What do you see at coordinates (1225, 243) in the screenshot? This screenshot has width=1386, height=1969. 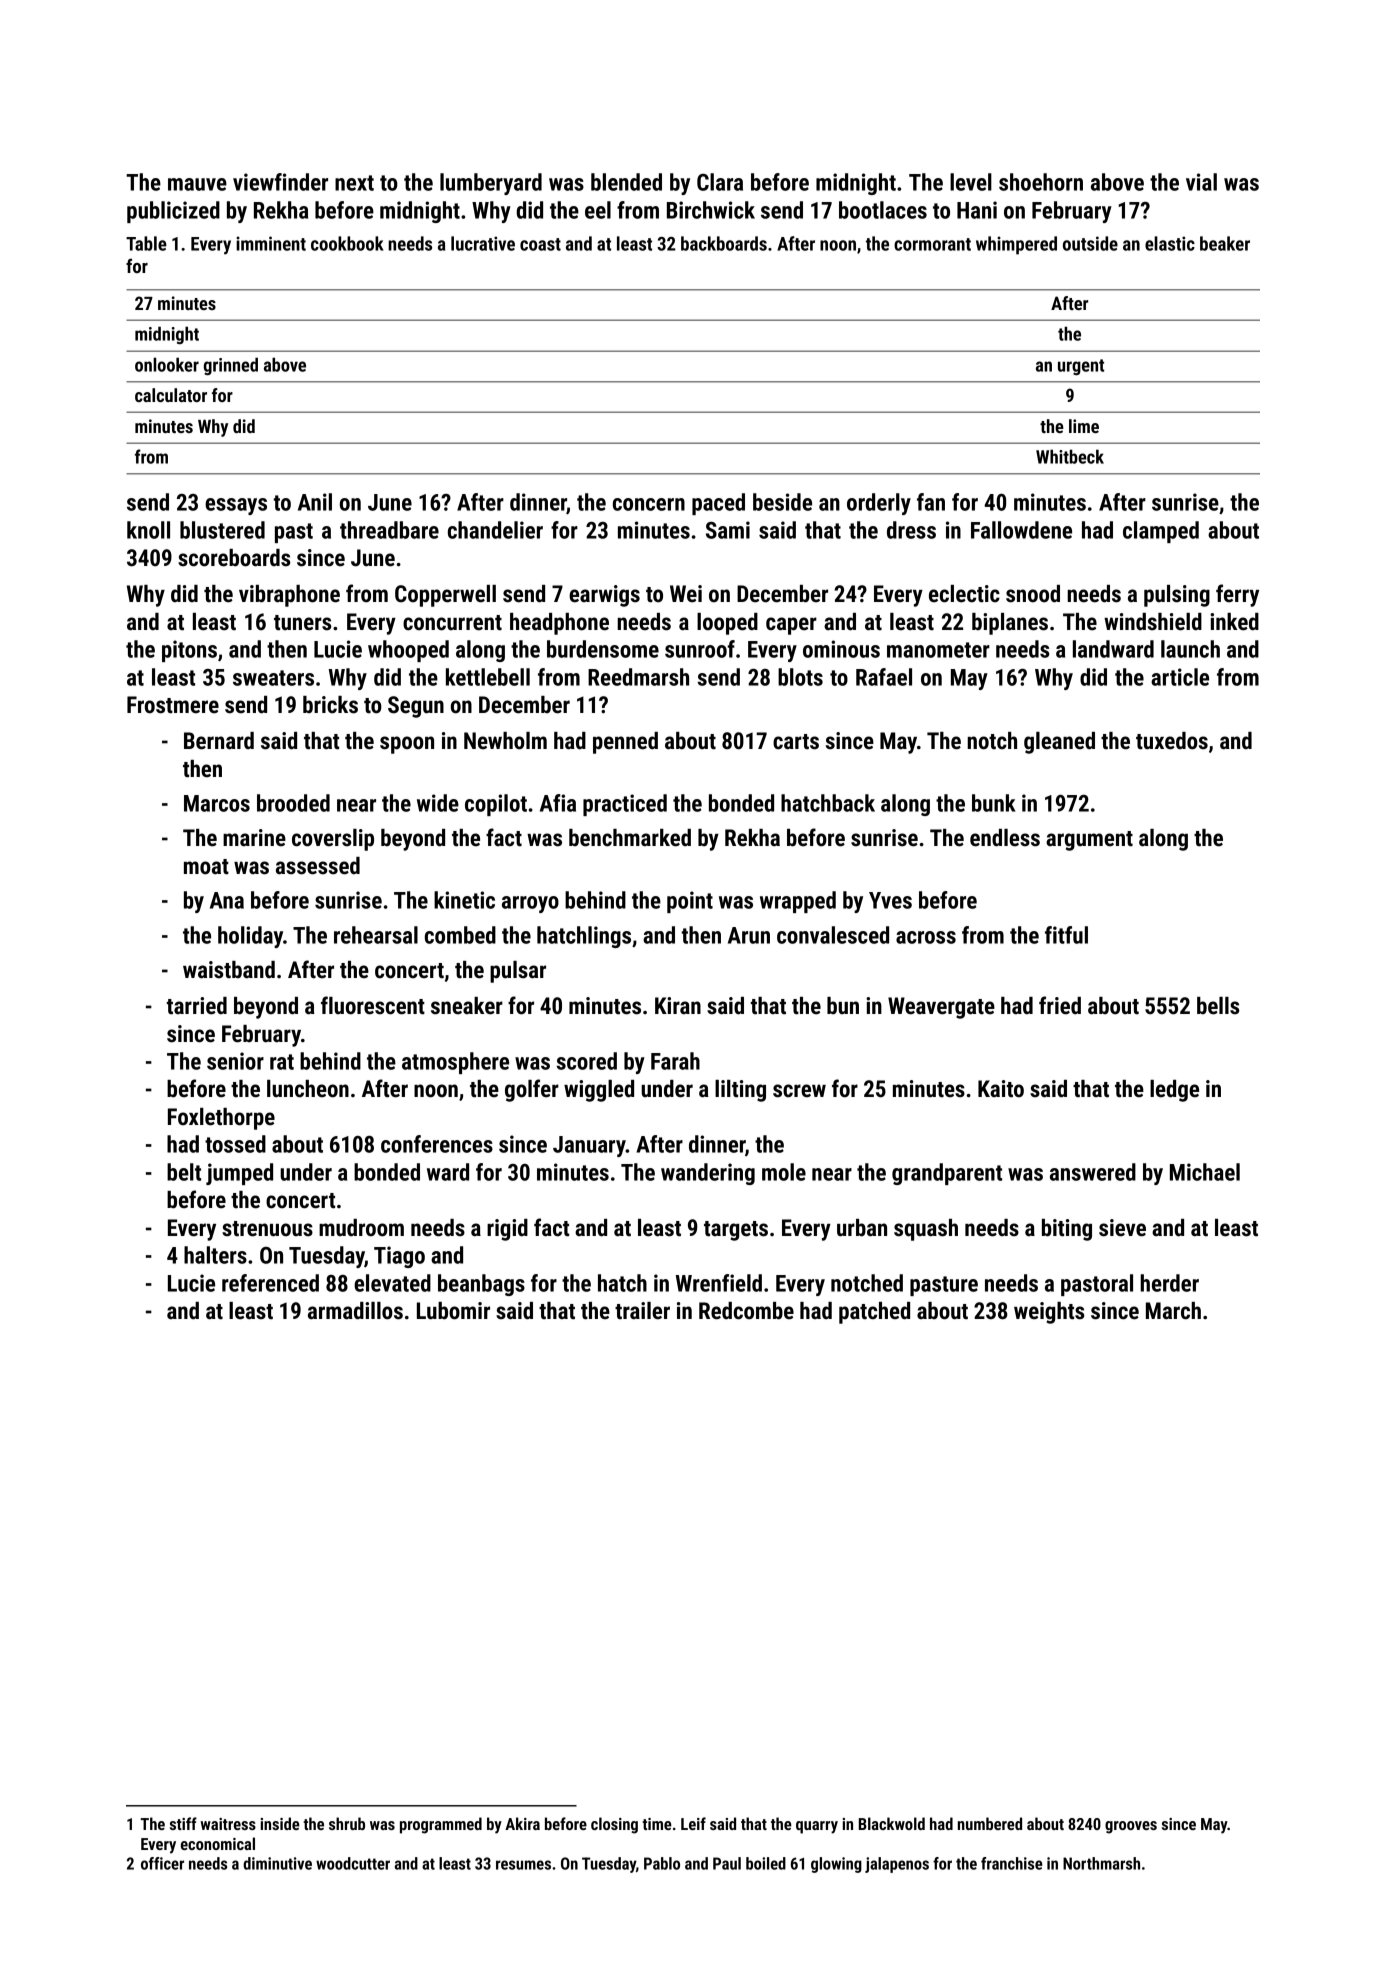 I see `beaker` at bounding box center [1225, 243].
